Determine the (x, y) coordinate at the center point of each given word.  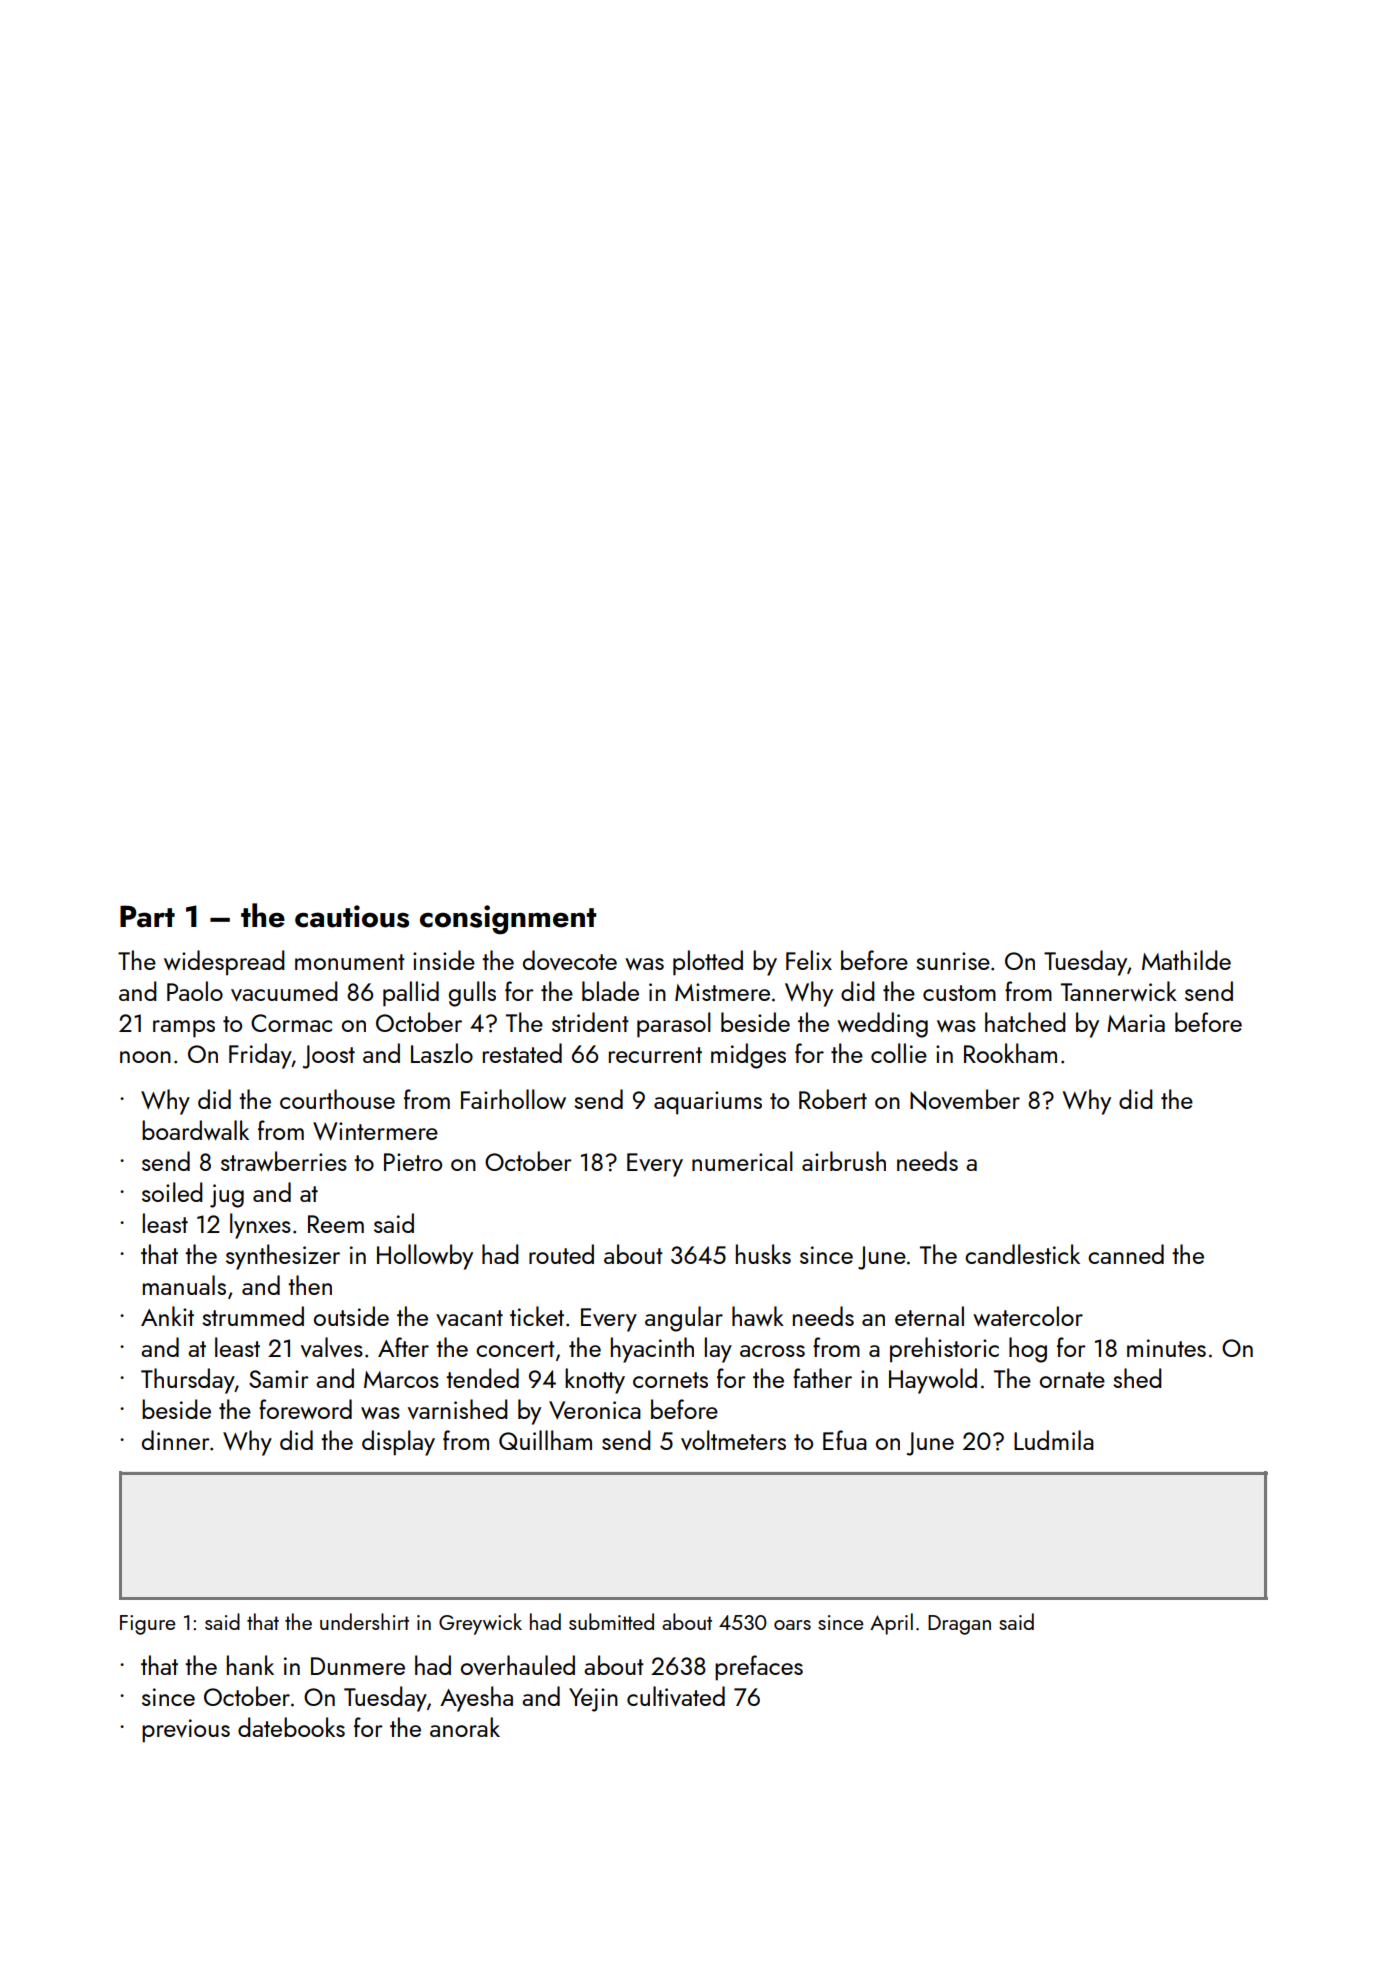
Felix (809, 960)
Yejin (593, 1700)
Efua (845, 1440)
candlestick (1022, 1254)
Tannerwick (1119, 991)
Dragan (959, 1625)
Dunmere (358, 1666)
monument (350, 962)
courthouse (337, 1099)
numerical (742, 1161)
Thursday (188, 1381)
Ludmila (1054, 1440)
